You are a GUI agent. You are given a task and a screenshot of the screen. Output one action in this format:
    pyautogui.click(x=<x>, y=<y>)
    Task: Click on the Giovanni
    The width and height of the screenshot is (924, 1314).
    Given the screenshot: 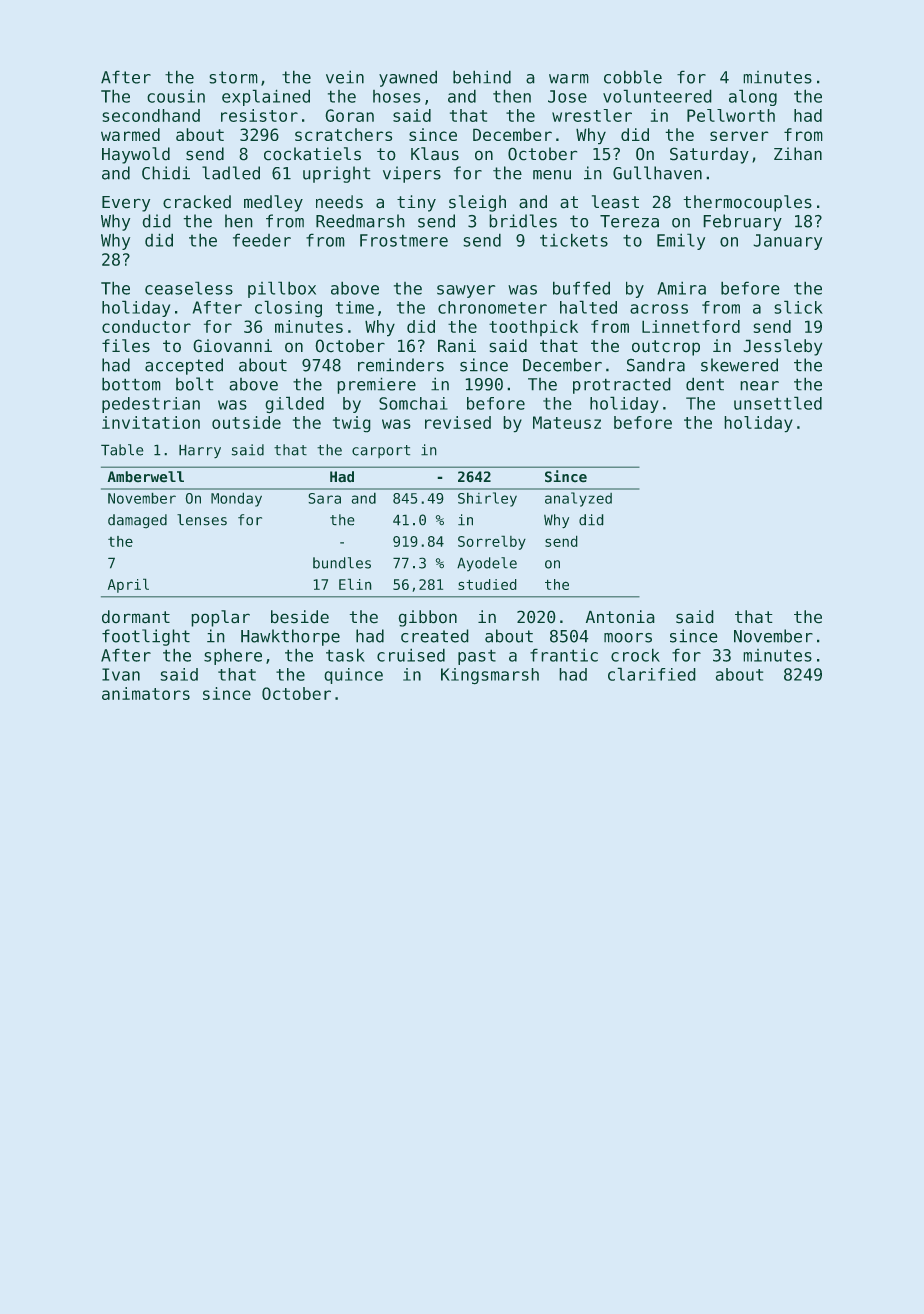 What is the action you would take?
    pyautogui.click(x=233, y=345)
